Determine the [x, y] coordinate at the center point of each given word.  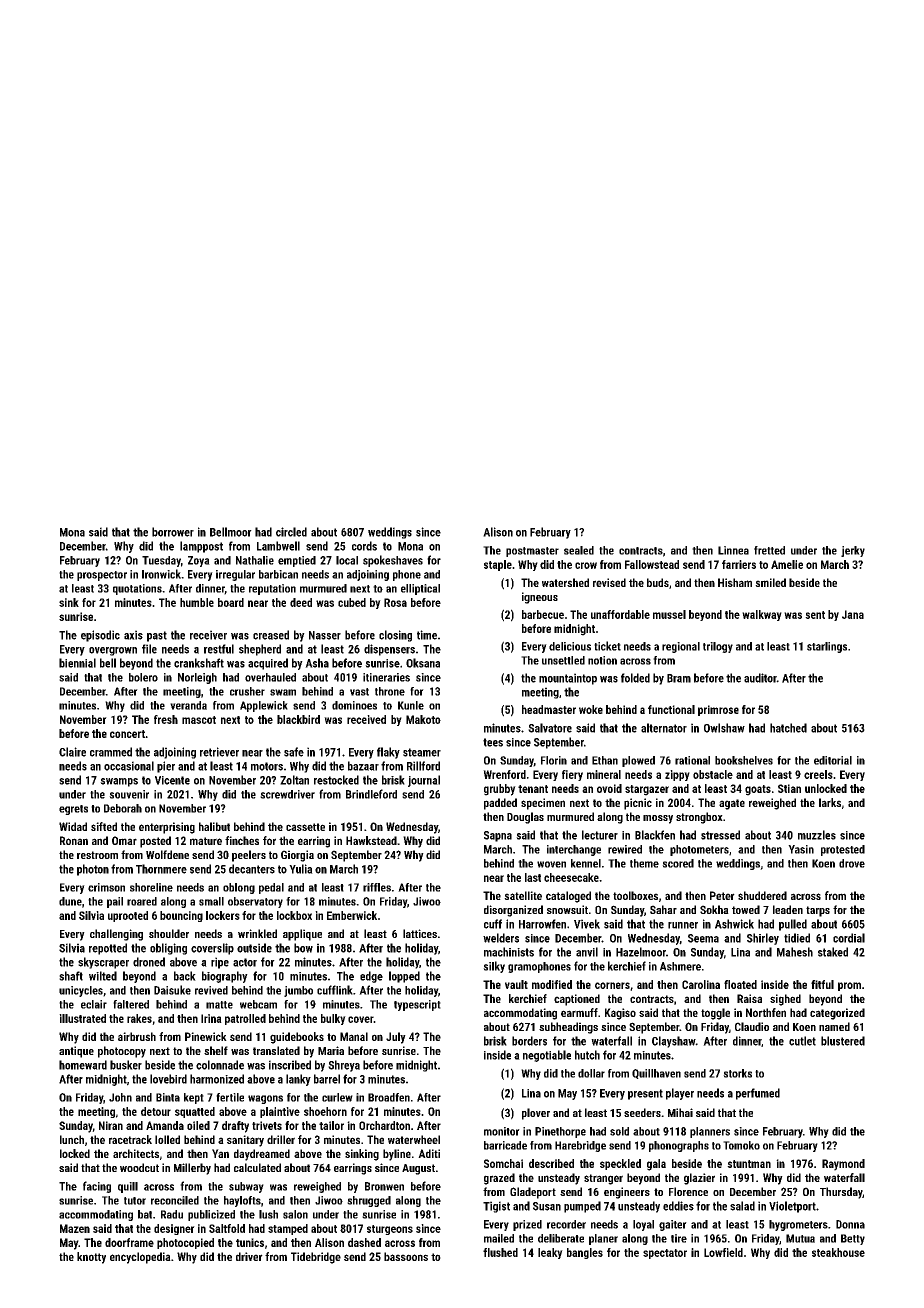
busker [126, 1065]
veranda [188, 705]
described [551, 1163]
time [427, 635]
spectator [665, 1254]
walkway [762, 615]
